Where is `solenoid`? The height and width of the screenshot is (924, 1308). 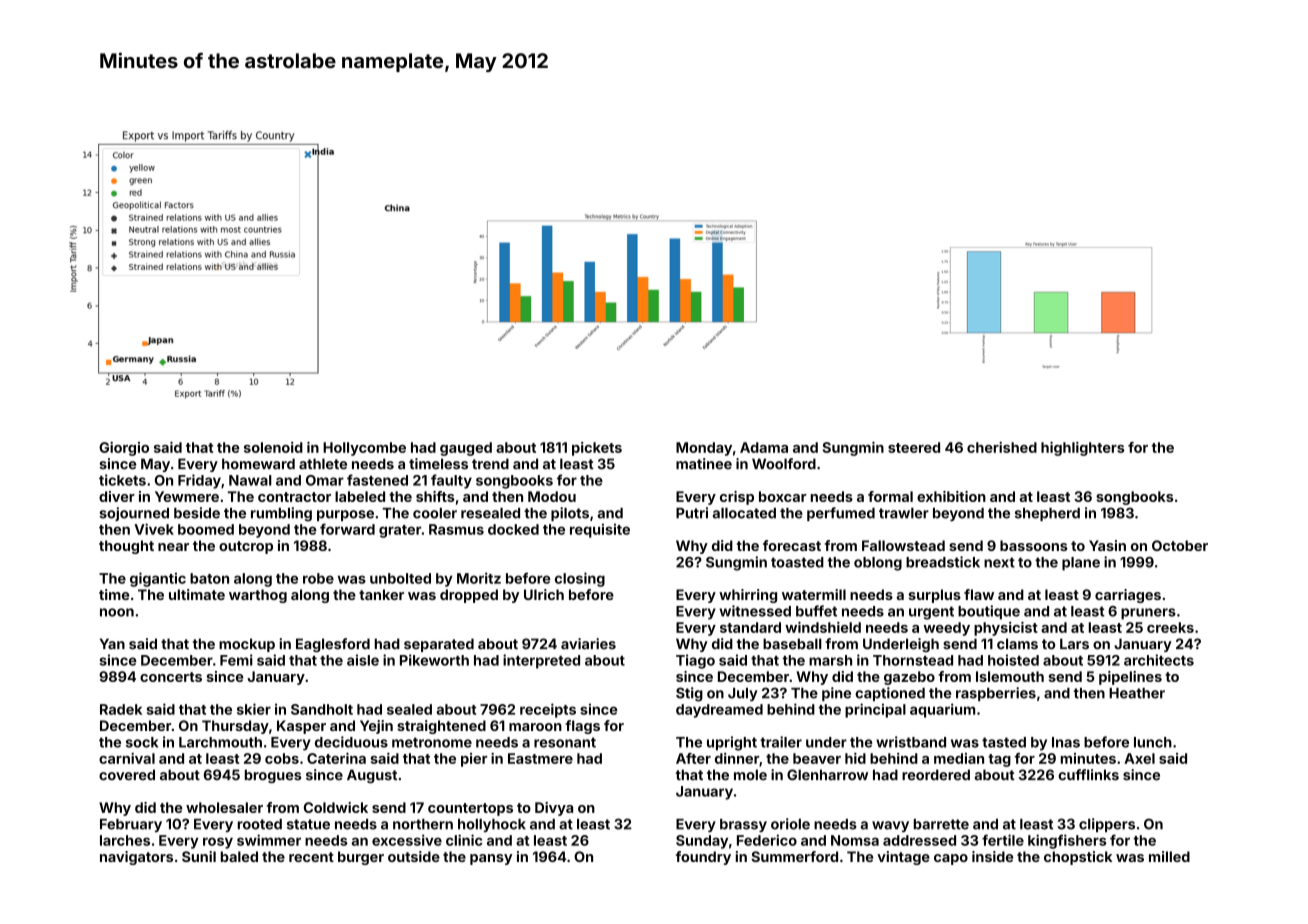
solenoid is located at coordinates (273, 447).
